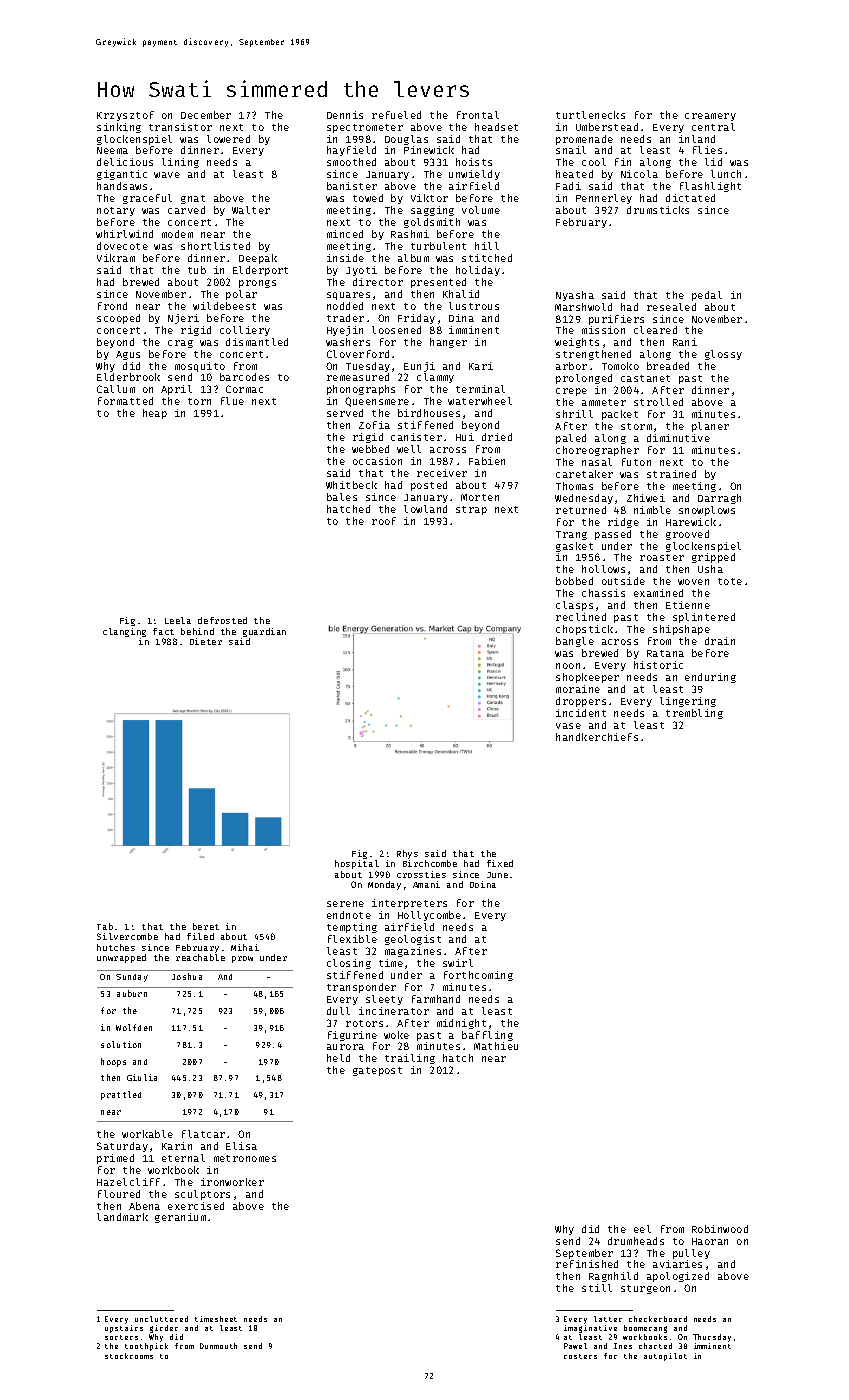 The width and height of the document is (849, 1400). I want to click on fixed, so click(500, 863).
